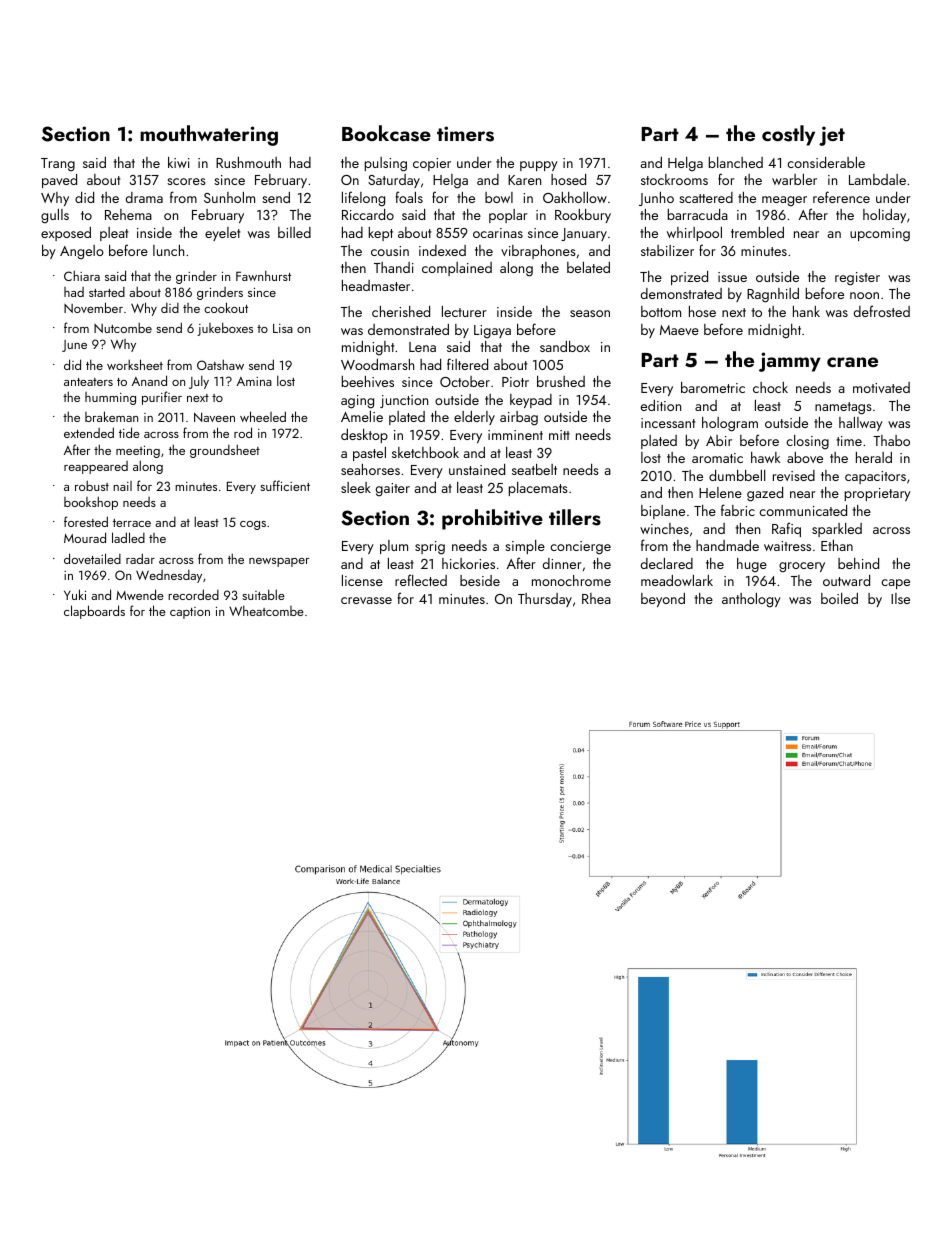  I want to click on complained, so click(457, 269).
